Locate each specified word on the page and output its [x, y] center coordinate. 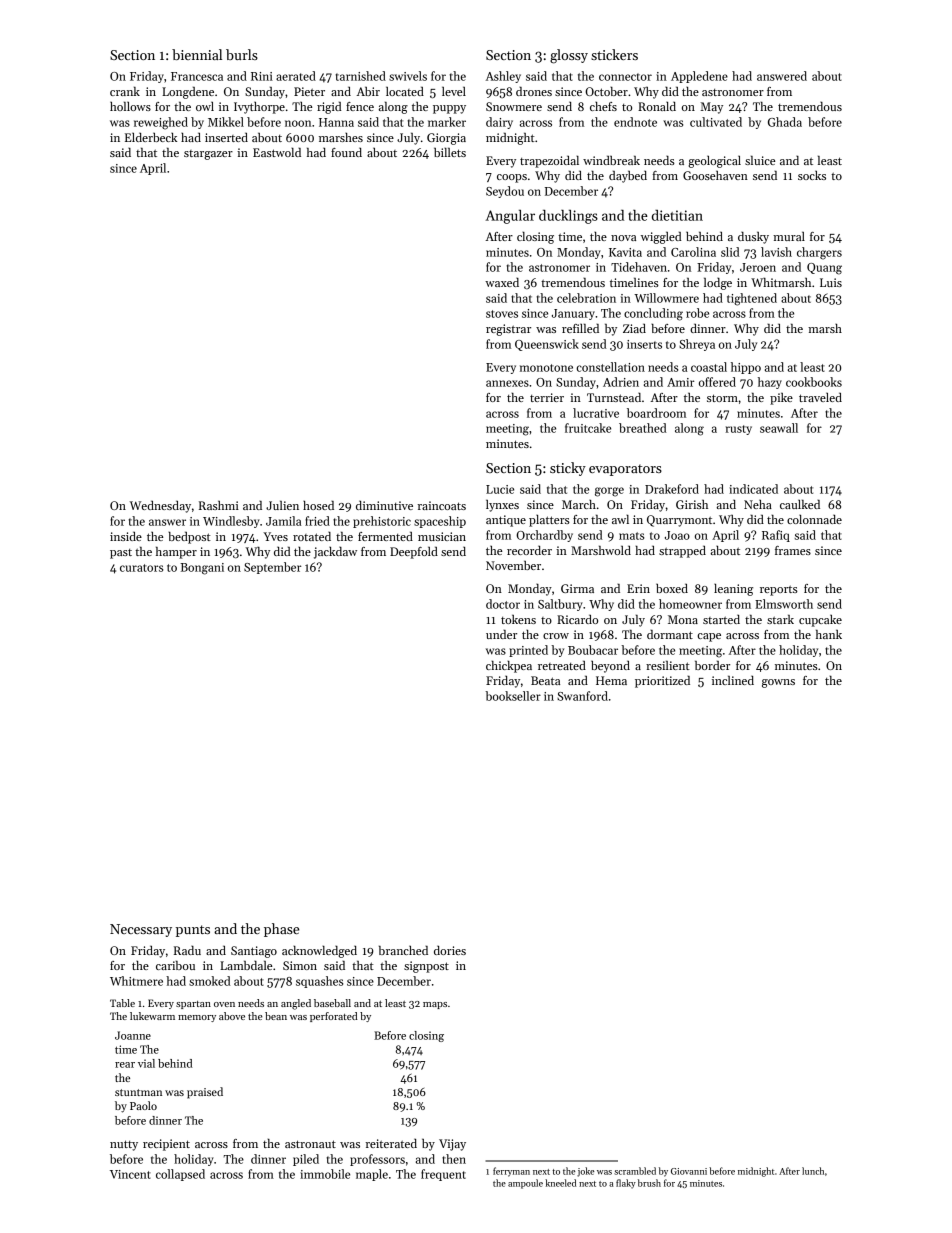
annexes [507, 383]
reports [779, 591]
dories [450, 950]
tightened [752, 299]
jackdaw [335, 552]
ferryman [511, 1172]
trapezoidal [549, 161]
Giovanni [689, 1171]
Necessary [141, 930]
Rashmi [219, 505]
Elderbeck [151, 137]
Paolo [143, 1105]
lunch [813, 1171]
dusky [753, 237]
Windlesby [231, 522]
